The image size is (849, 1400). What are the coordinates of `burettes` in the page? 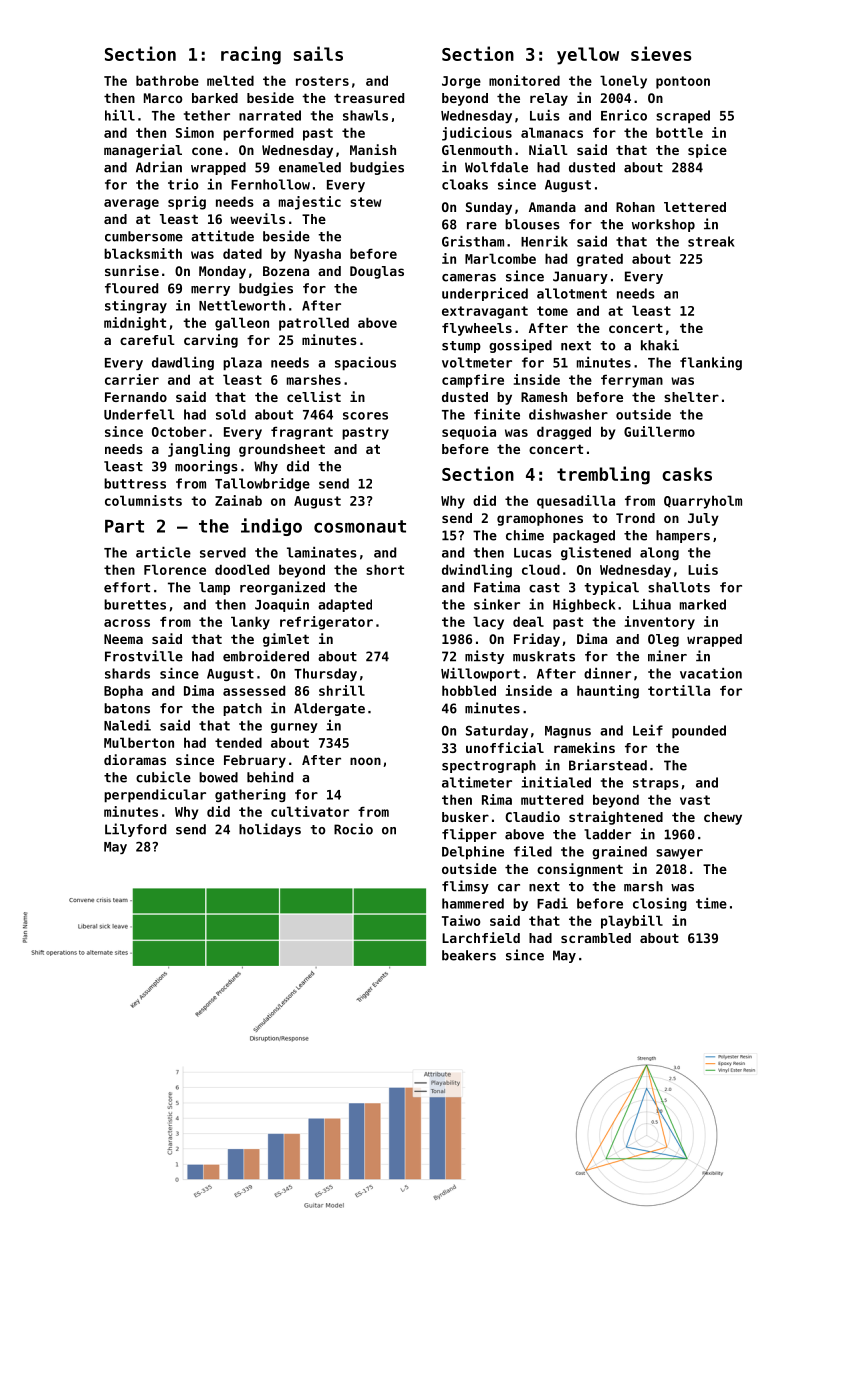 It's located at (135, 604).
